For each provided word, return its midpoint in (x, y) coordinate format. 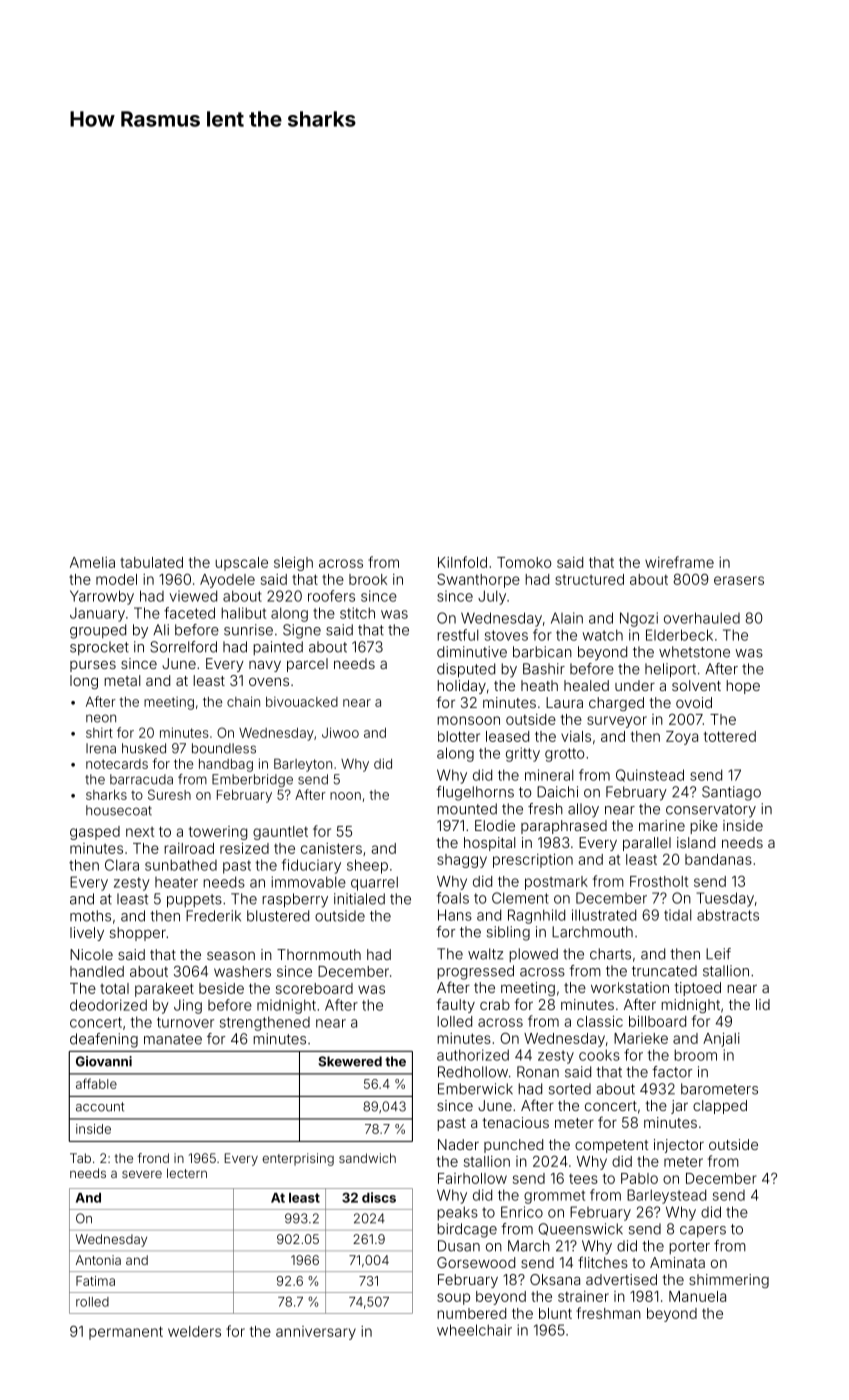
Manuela (697, 1296)
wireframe (679, 562)
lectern (187, 1173)
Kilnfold (462, 562)
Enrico (522, 1212)
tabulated (151, 562)
